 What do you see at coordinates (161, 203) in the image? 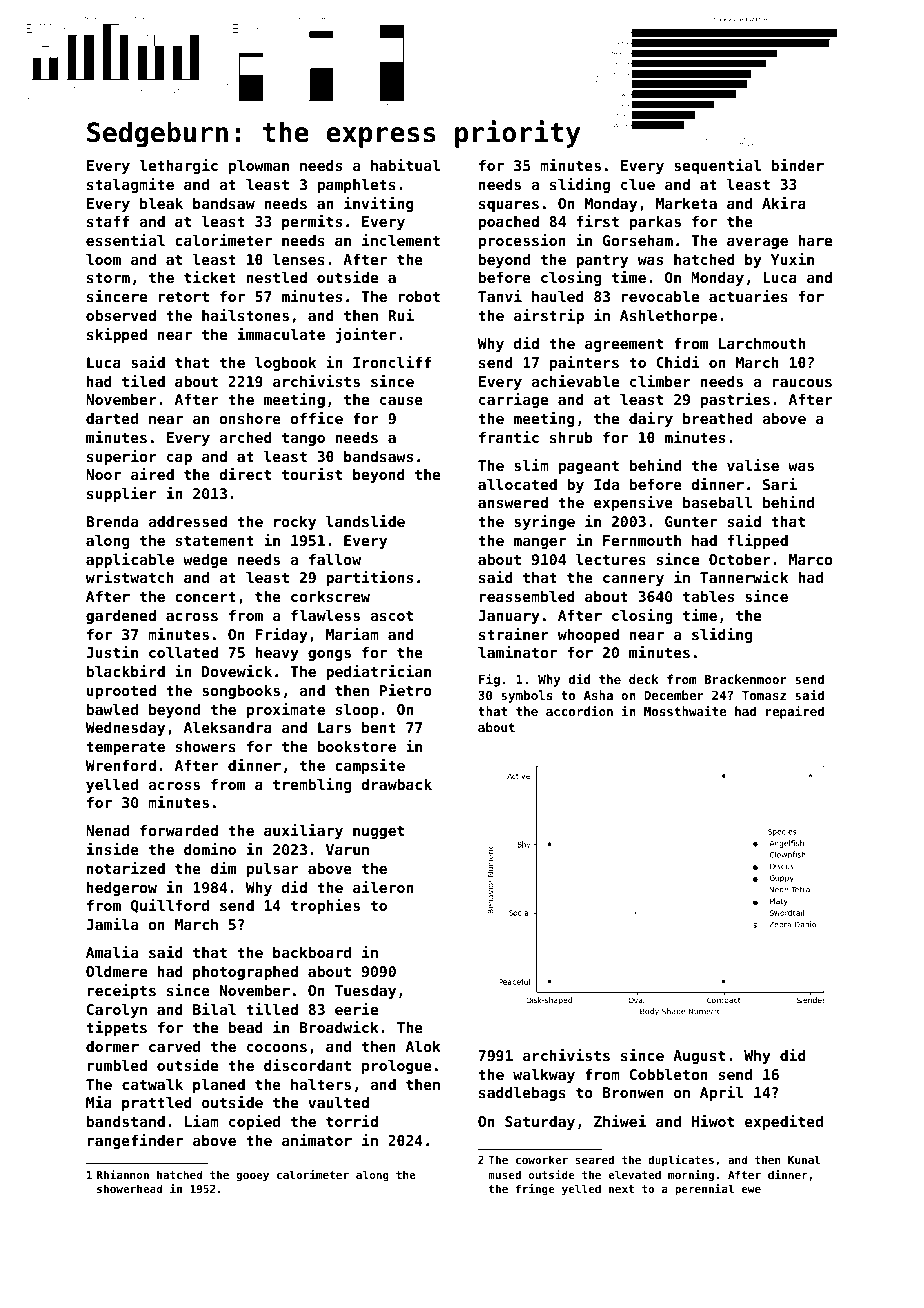
I see `bleak` at bounding box center [161, 203].
